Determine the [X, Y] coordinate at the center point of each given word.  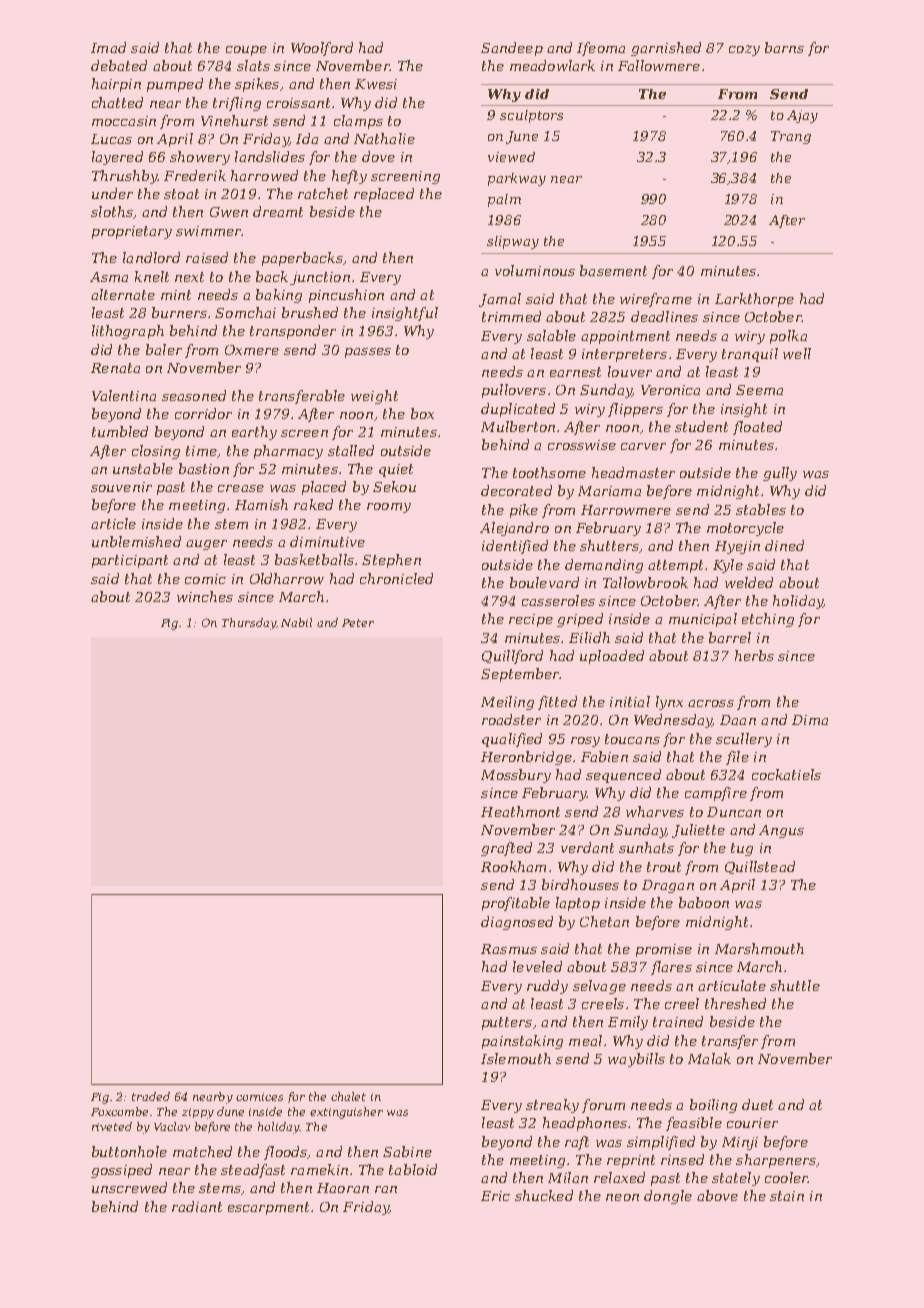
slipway [513, 242]
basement [613, 270]
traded [151, 1096]
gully [780, 474]
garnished [666, 49]
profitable [516, 904]
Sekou [394, 486]
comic [205, 579]
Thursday [249, 624]
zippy [198, 1113]
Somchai [245, 312]
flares [671, 968]
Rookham [513, 866]
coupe [246, 51]
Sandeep [512, 49]
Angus [781, 831]
